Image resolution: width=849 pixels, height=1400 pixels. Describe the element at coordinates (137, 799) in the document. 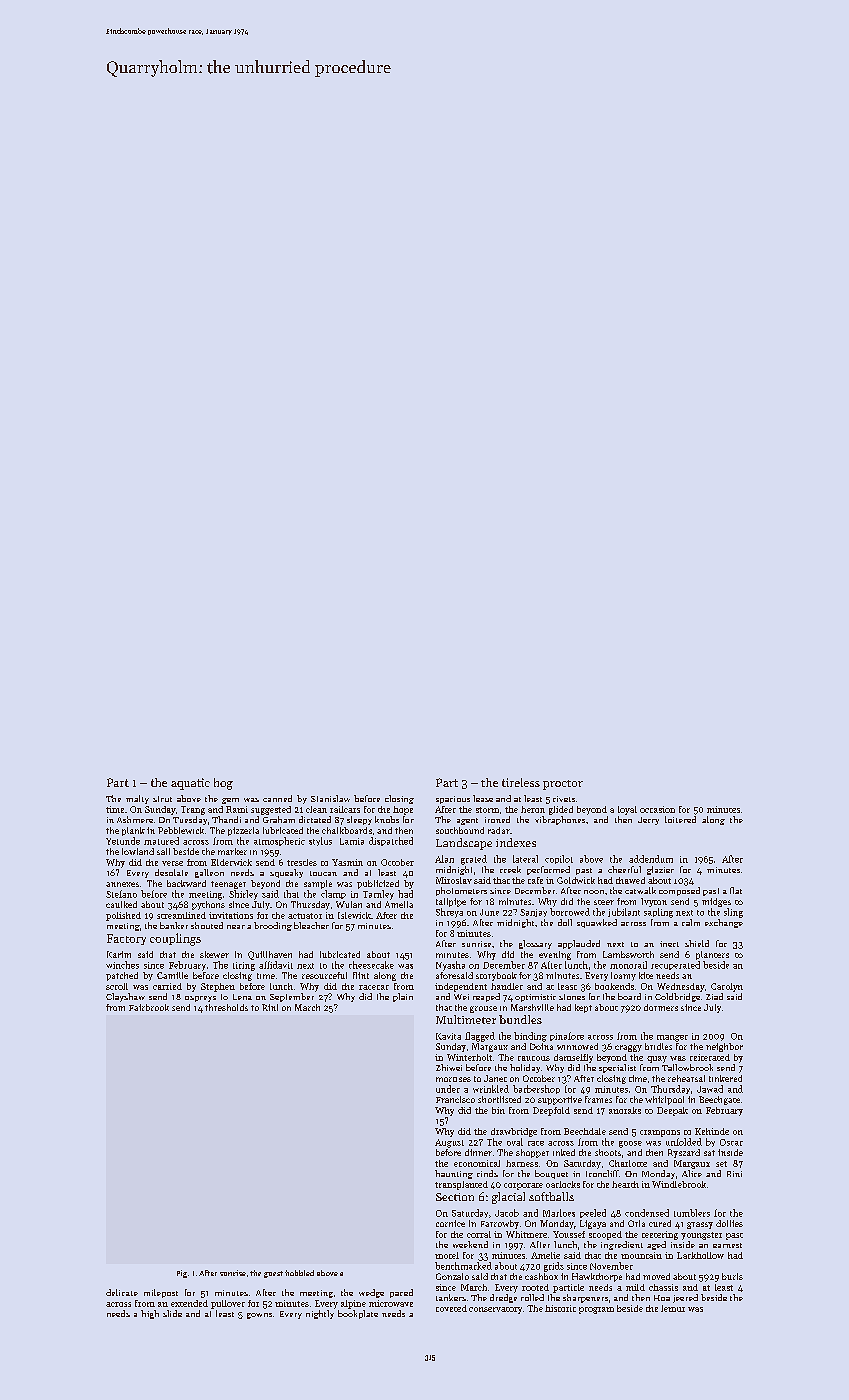

I see `malty` at that location.
